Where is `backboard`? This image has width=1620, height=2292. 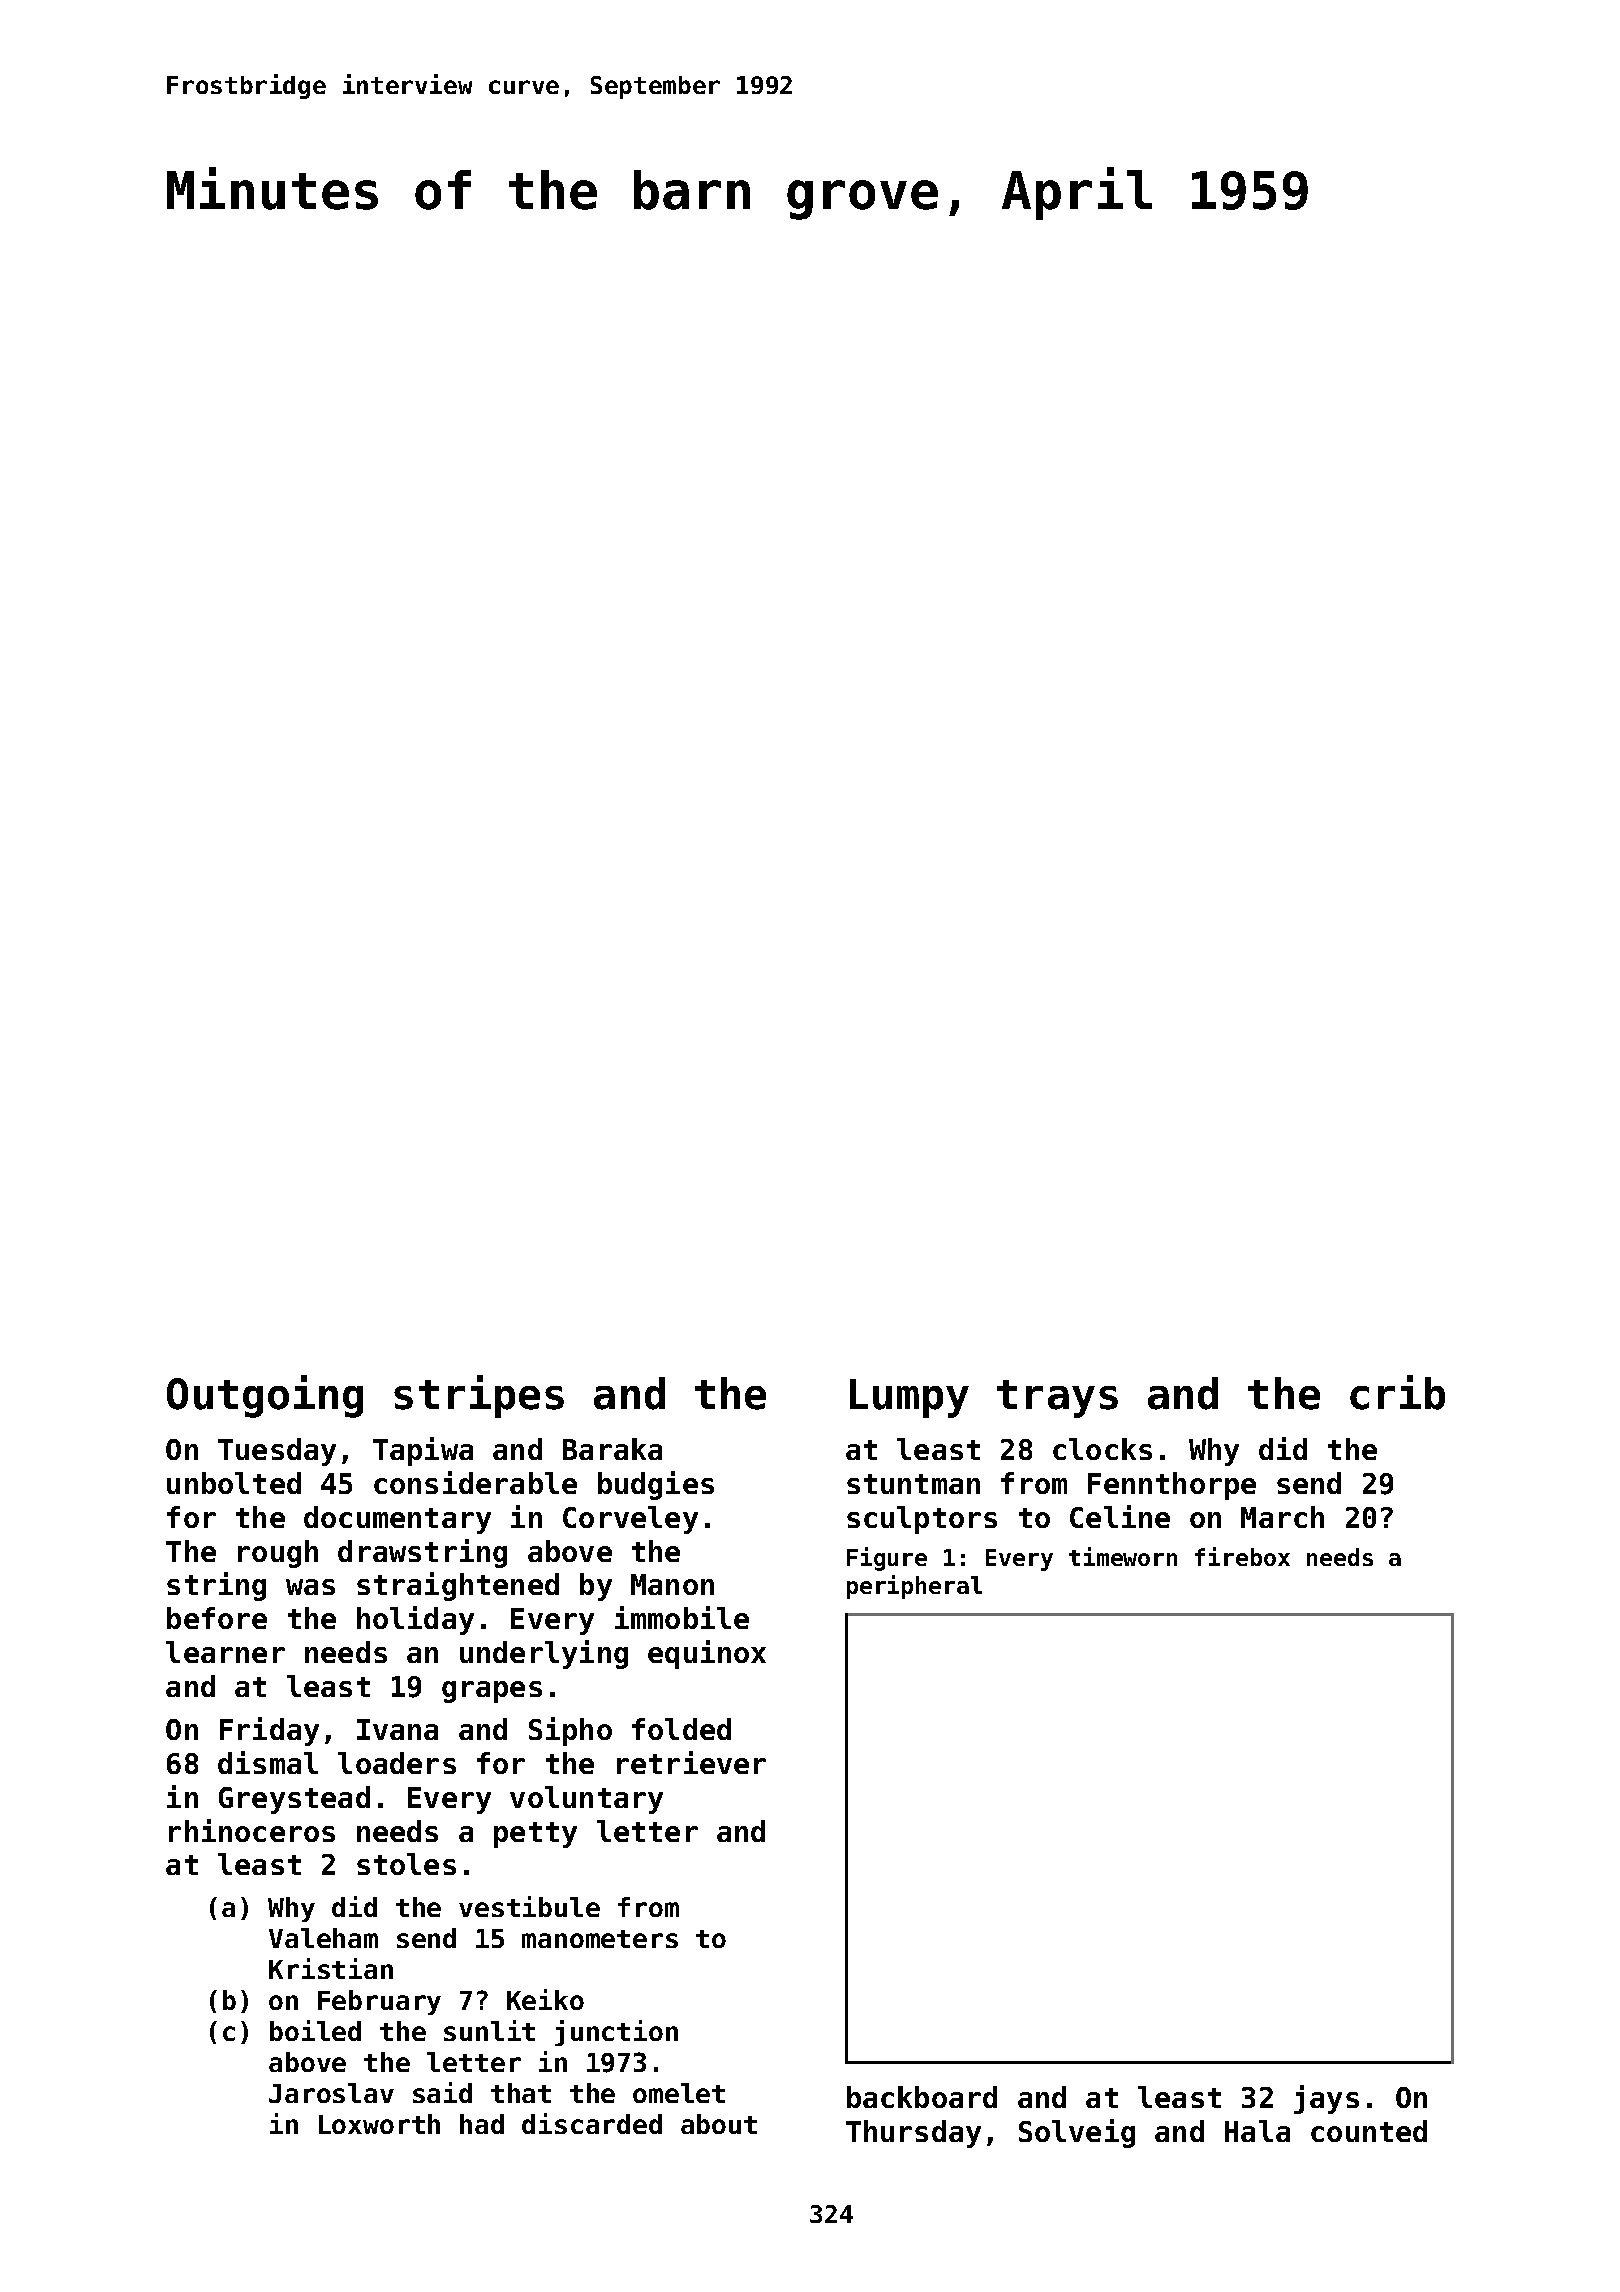
backboard is located at coordinates (922, 2097).
